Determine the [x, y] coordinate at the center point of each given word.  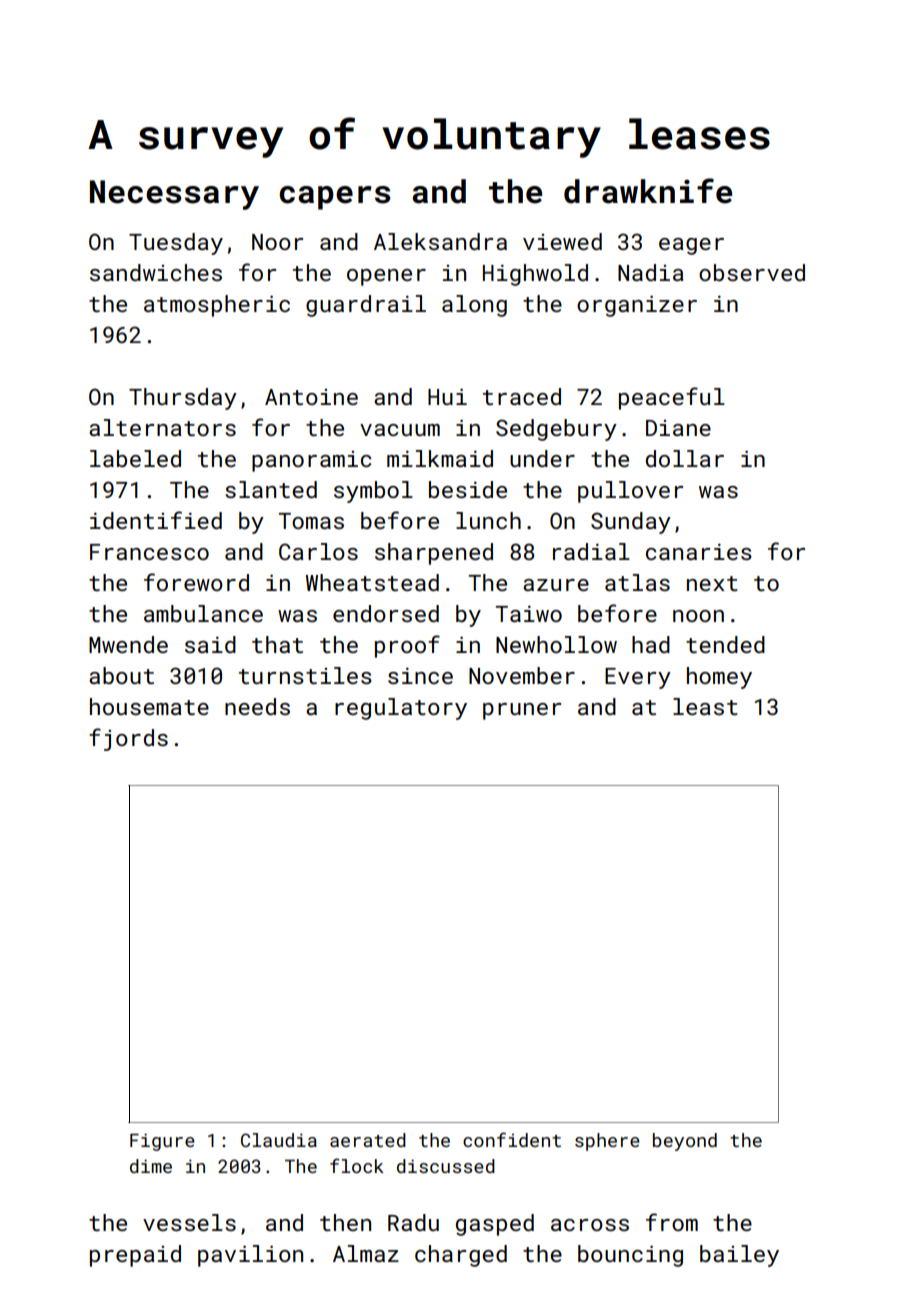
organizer [637, 306]
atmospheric [217, 306]
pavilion [250, 1256]
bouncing [630, 1256]
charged [461, 1256]
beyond [685, 1142]
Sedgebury [556, 430]
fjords [128, 739]
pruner [522, 711]
